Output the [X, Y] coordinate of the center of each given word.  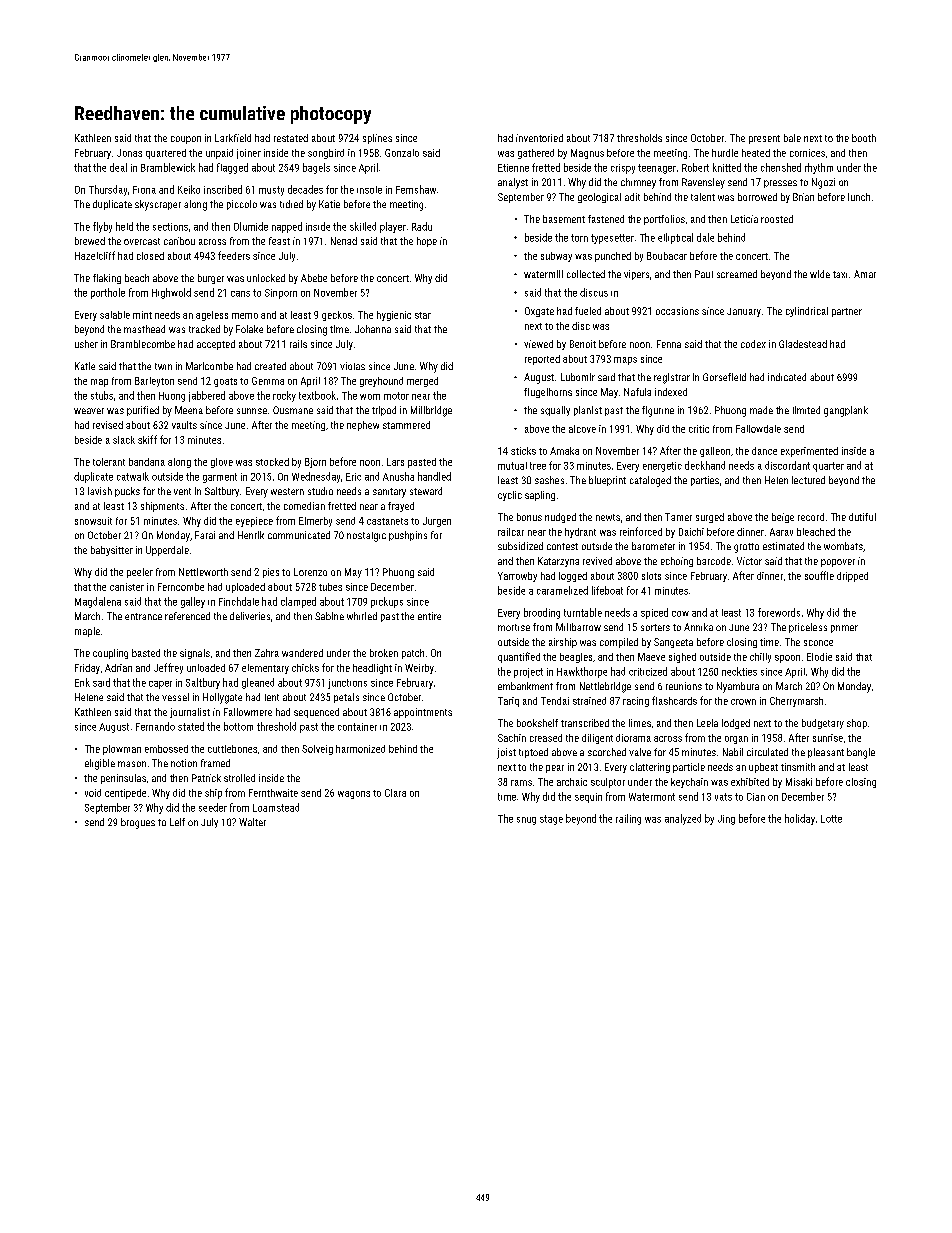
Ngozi [823, 183]
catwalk [133, 476]
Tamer [678, 517]
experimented [809, 452]
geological [599, 198]
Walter [252, 822]
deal [118, 167]
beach [137, 278]
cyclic [510, 496]
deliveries [250, 616]
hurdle [725, 153]
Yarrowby [517, 577]
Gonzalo [402, 153]
